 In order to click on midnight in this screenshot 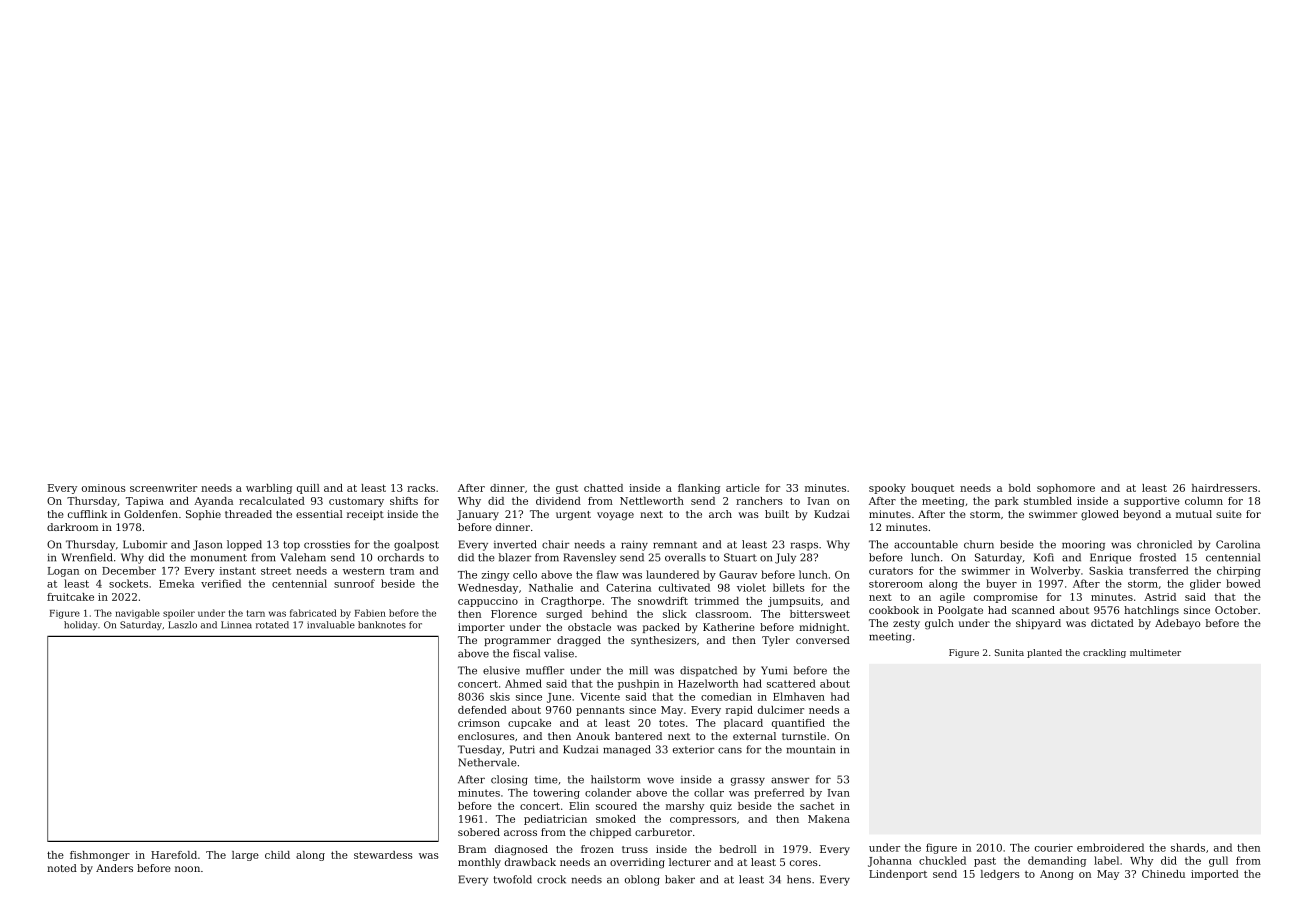, I will do `click(823, 628)`.
